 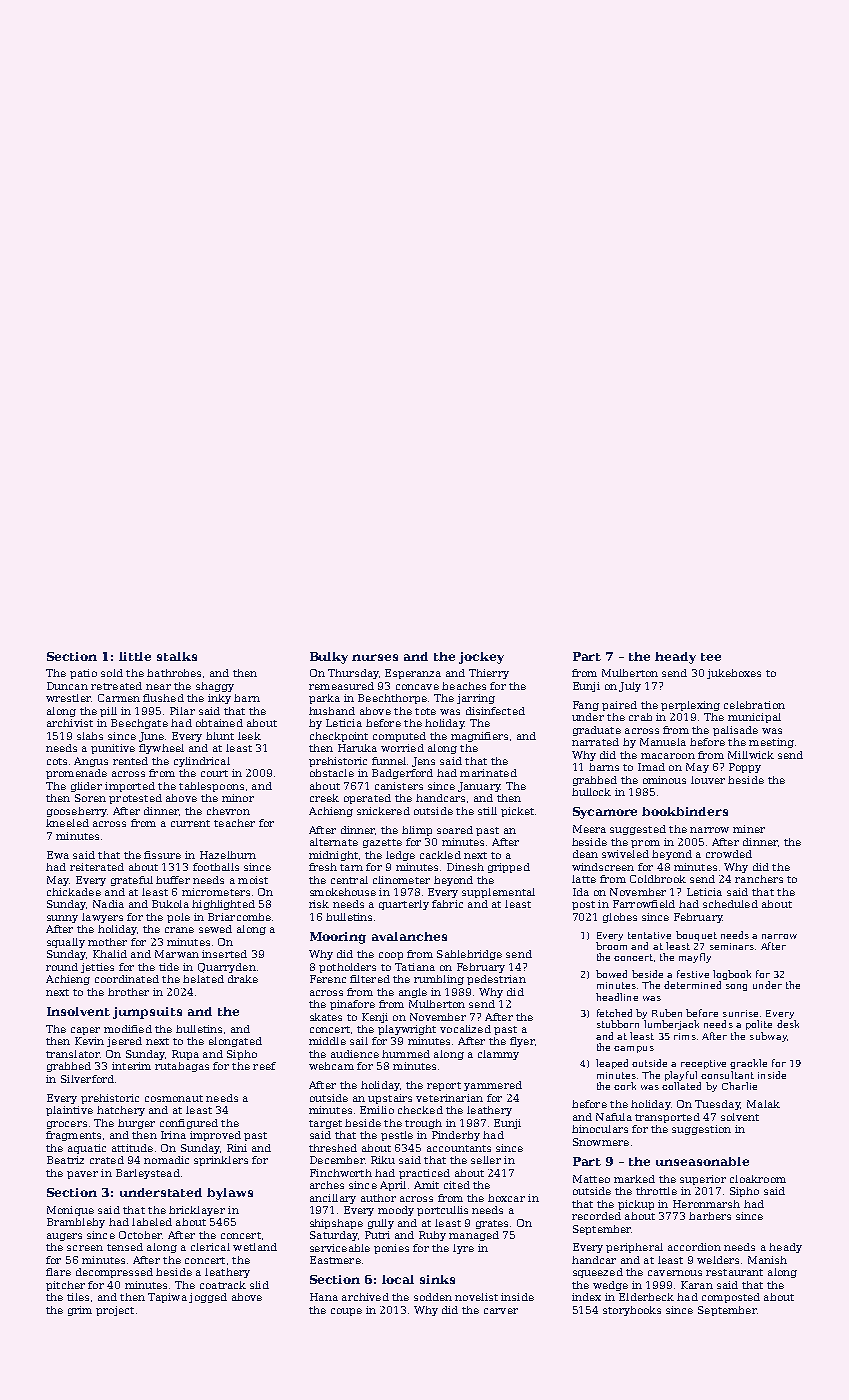 What do you see at coordinates (401, 880) in the screenshot?
I see `clinometer` at bounding box center [401, 880].
